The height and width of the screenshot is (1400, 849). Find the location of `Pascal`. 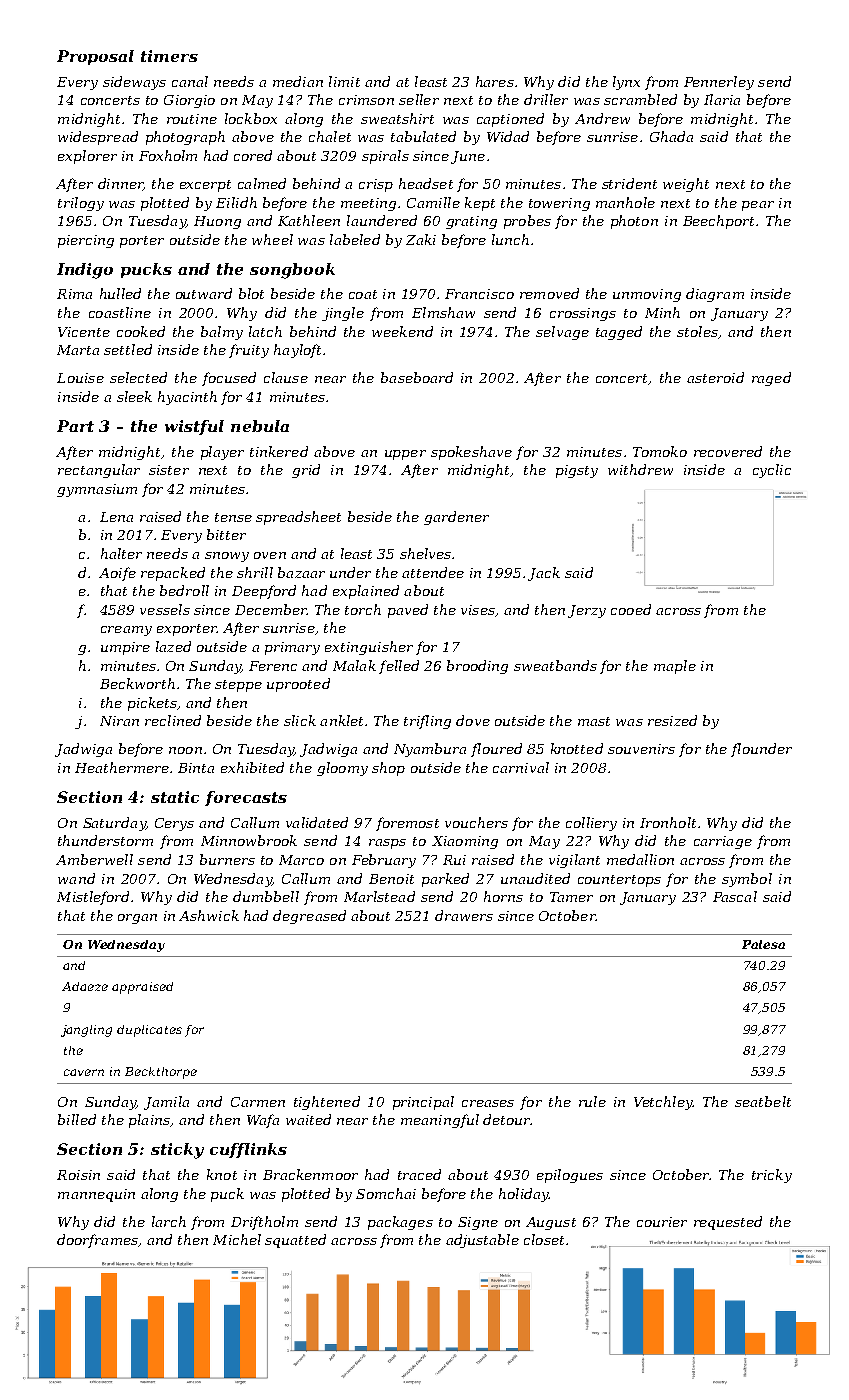

Pascal is located at coordinates (735, 896).
